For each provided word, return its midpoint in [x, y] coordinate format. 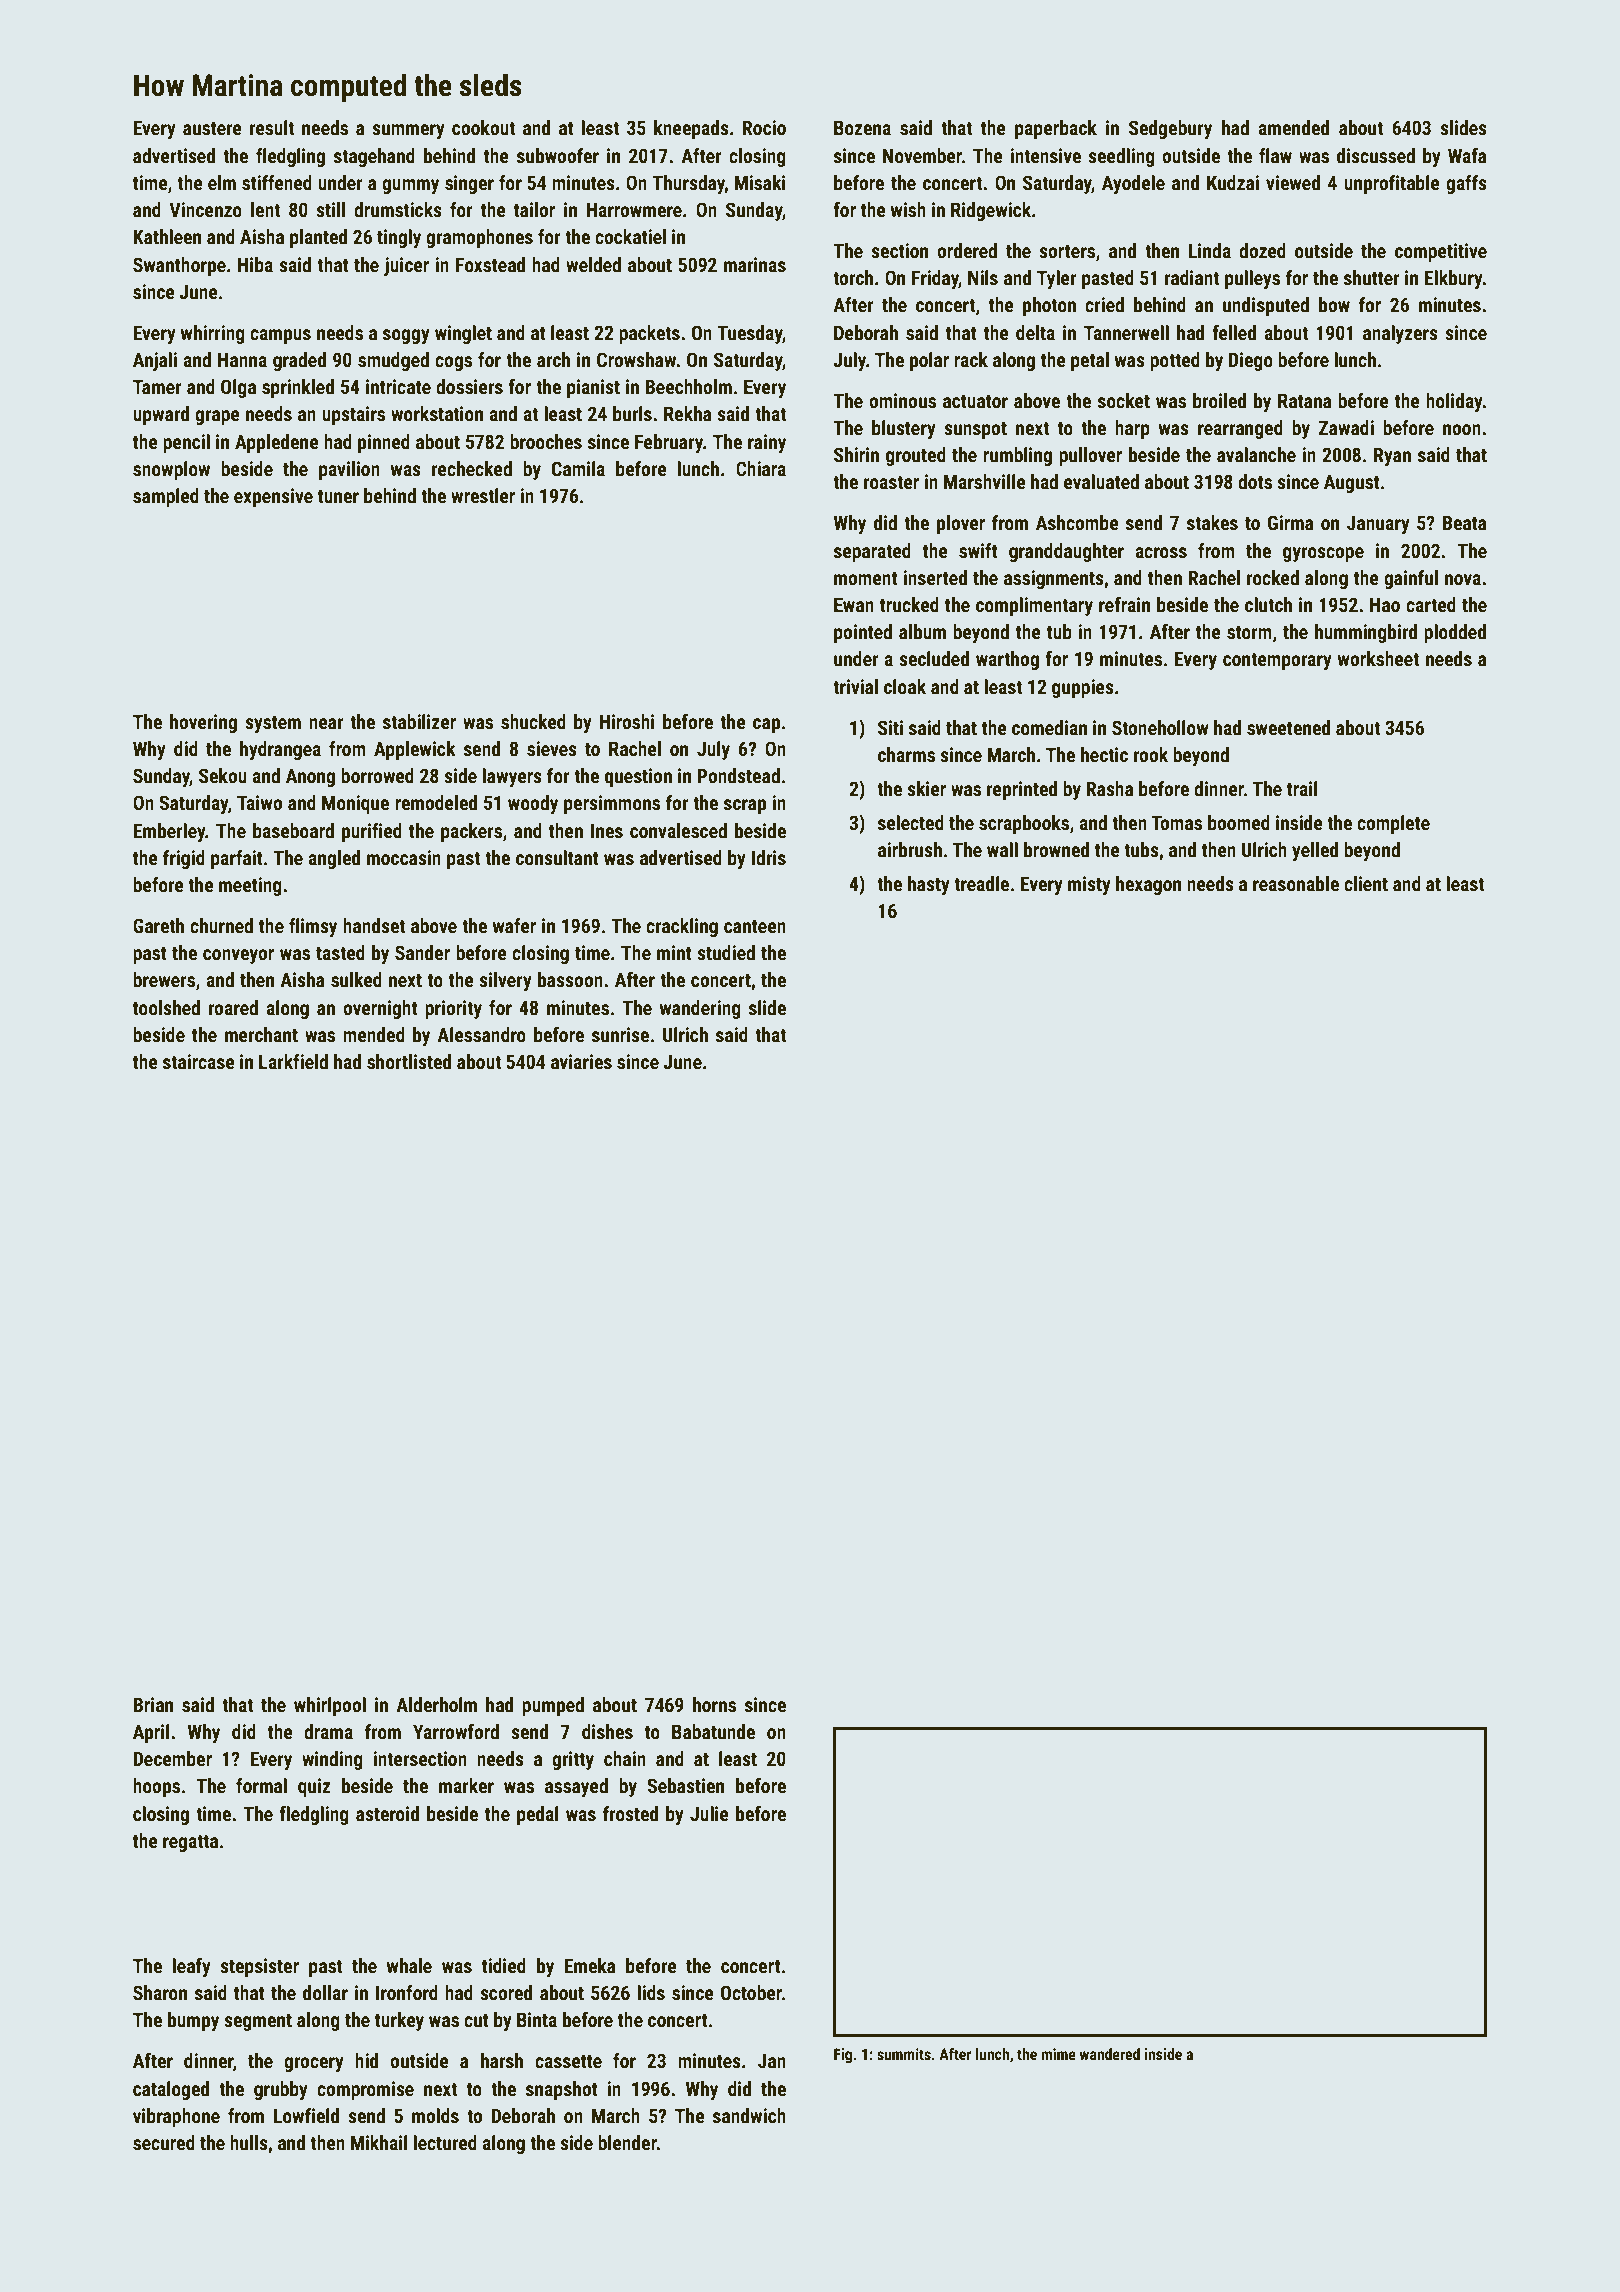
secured [164, 2142]
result [272, 127]
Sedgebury [1170, 129]
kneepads [691, 129]
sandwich [749, 2115]
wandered [1109, 2054]
